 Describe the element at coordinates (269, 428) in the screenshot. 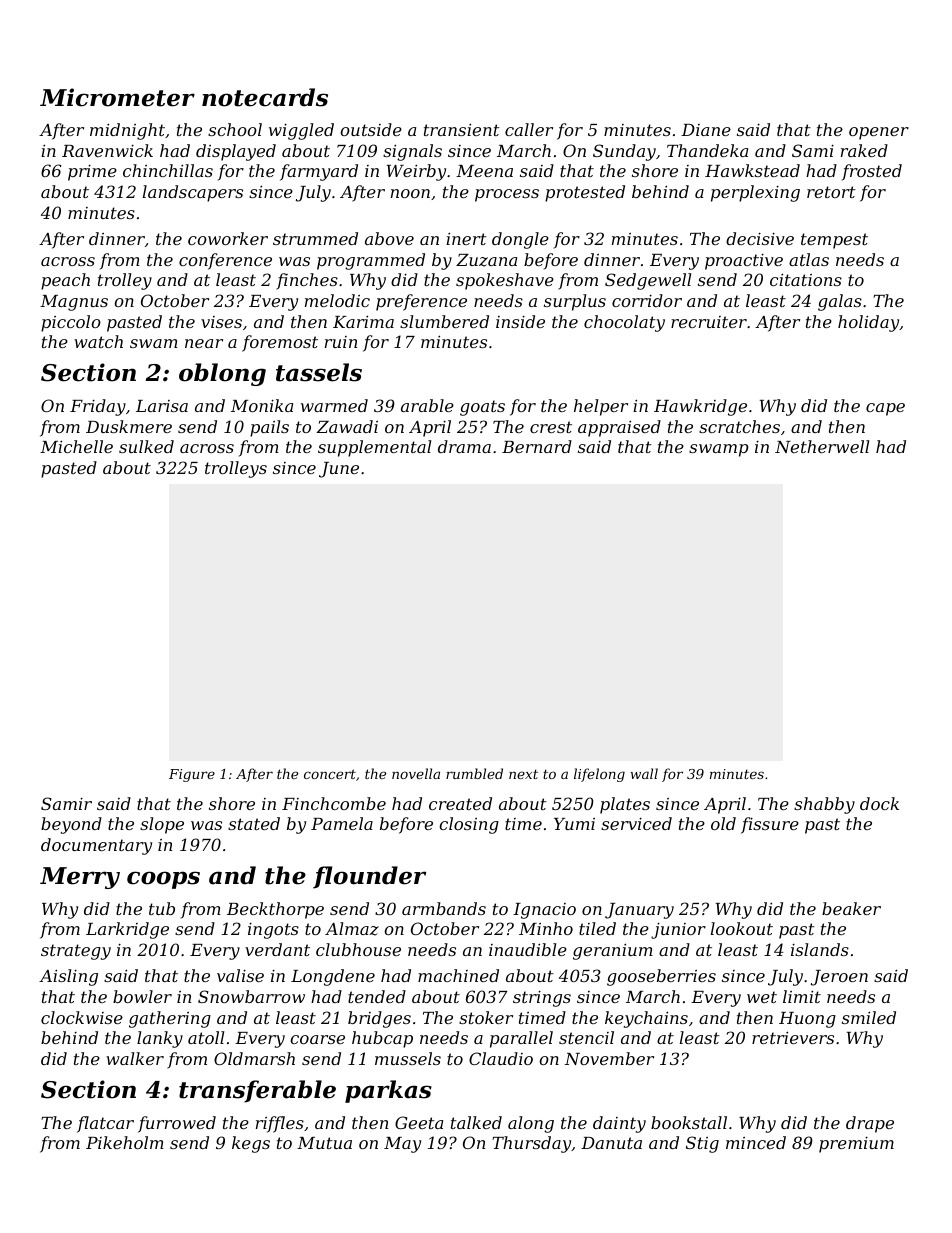

I see `pails` at that location.
